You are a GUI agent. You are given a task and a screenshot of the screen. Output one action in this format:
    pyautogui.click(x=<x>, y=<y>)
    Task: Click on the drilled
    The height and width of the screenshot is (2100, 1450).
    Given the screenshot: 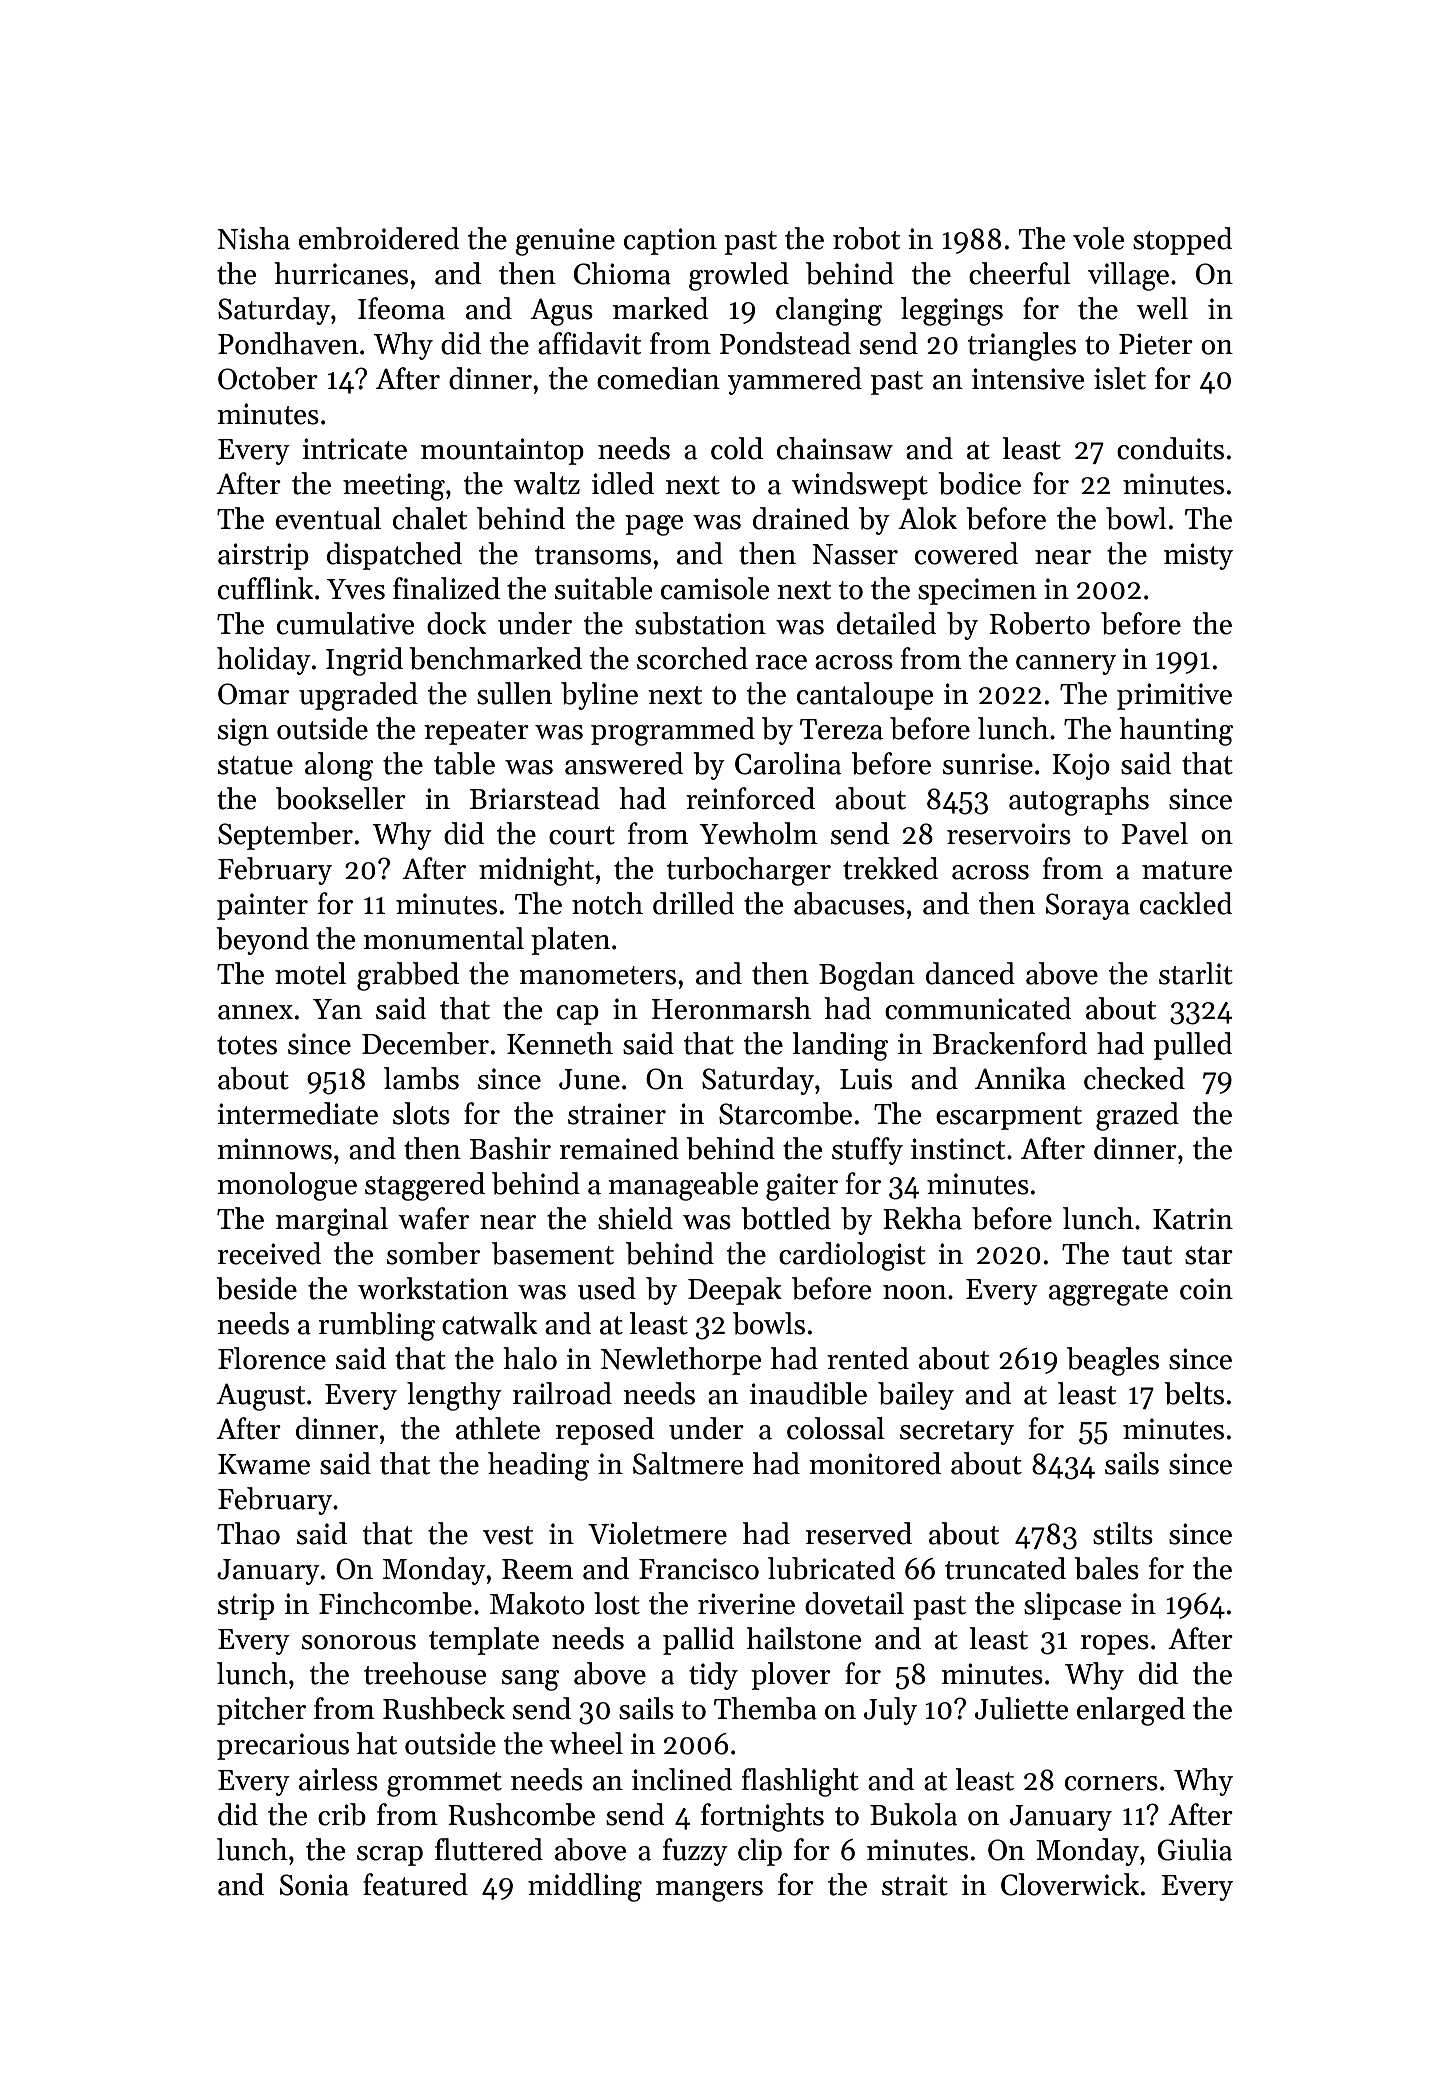 What is the action you would take?
    pyautogui.click(x=693, y=903)
